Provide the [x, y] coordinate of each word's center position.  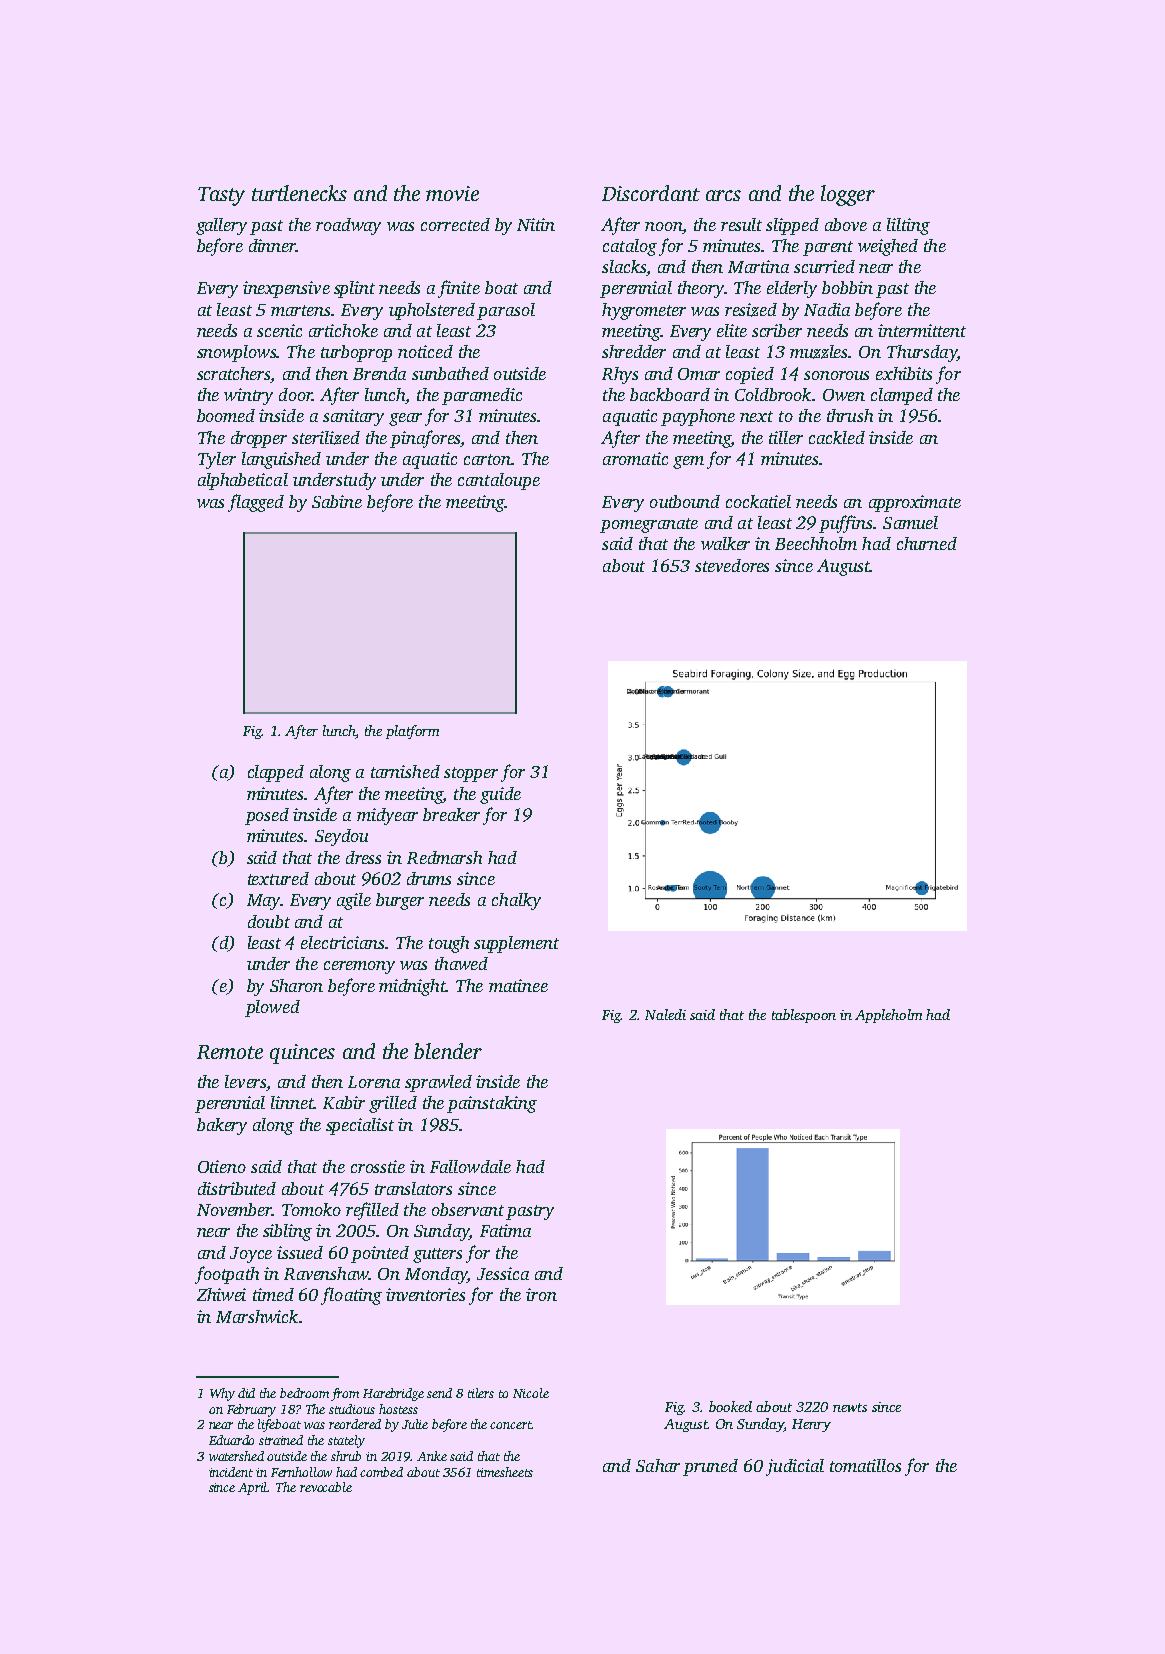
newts [850, 1407]
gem [688, 462]
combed [381, 1472]
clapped [276, 773]
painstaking [492, 1104]
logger [848, 195]
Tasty [221, 196]
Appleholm [888, 1016]
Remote [230, 1052]
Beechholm [816, 543]
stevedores [732, 565]
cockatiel [758, 501]
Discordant [651, 193]
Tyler [217, 460]
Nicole [531, 1393]
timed [273, 1294]
